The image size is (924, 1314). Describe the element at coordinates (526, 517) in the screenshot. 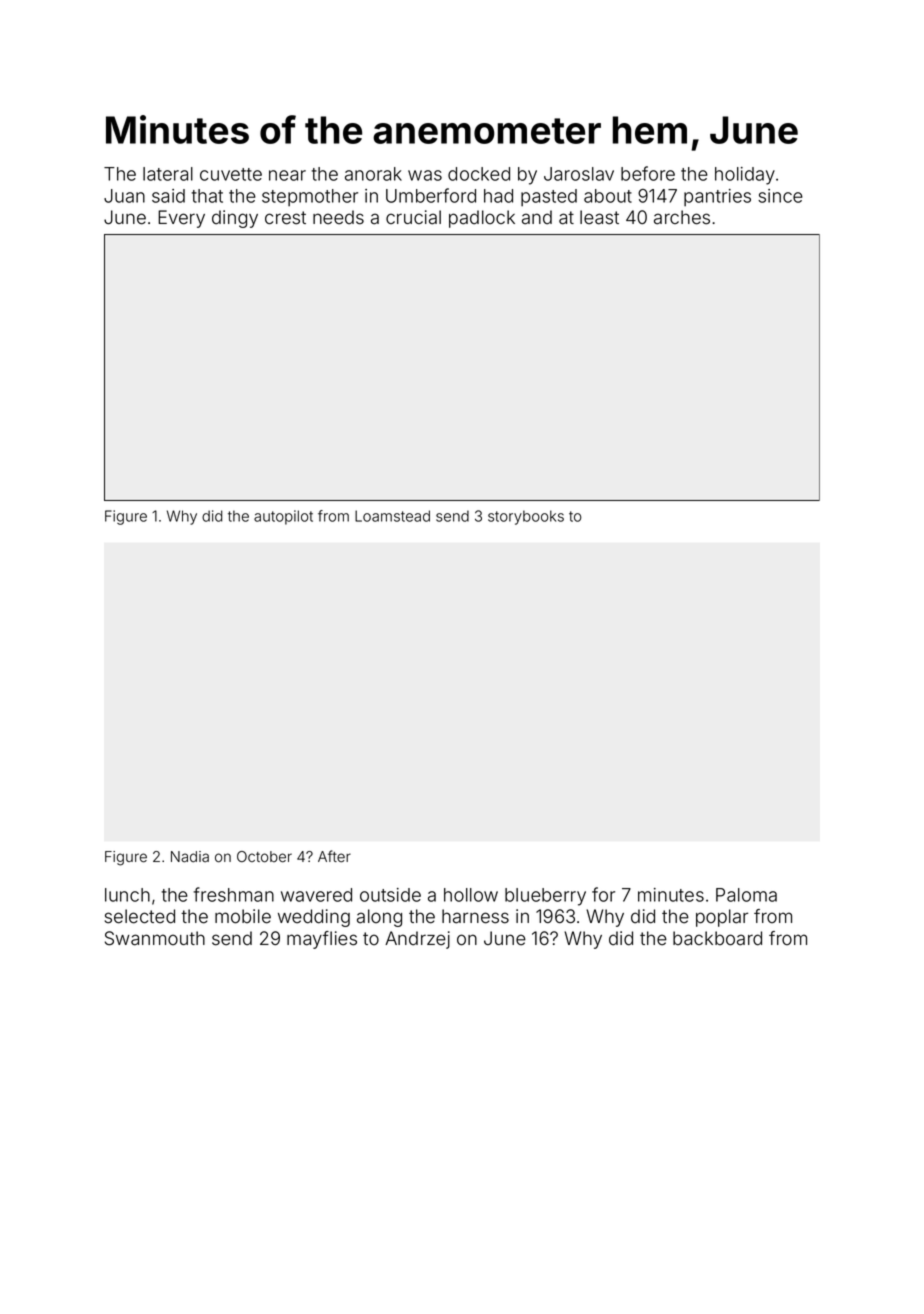

I see `storybooks` at that location.
